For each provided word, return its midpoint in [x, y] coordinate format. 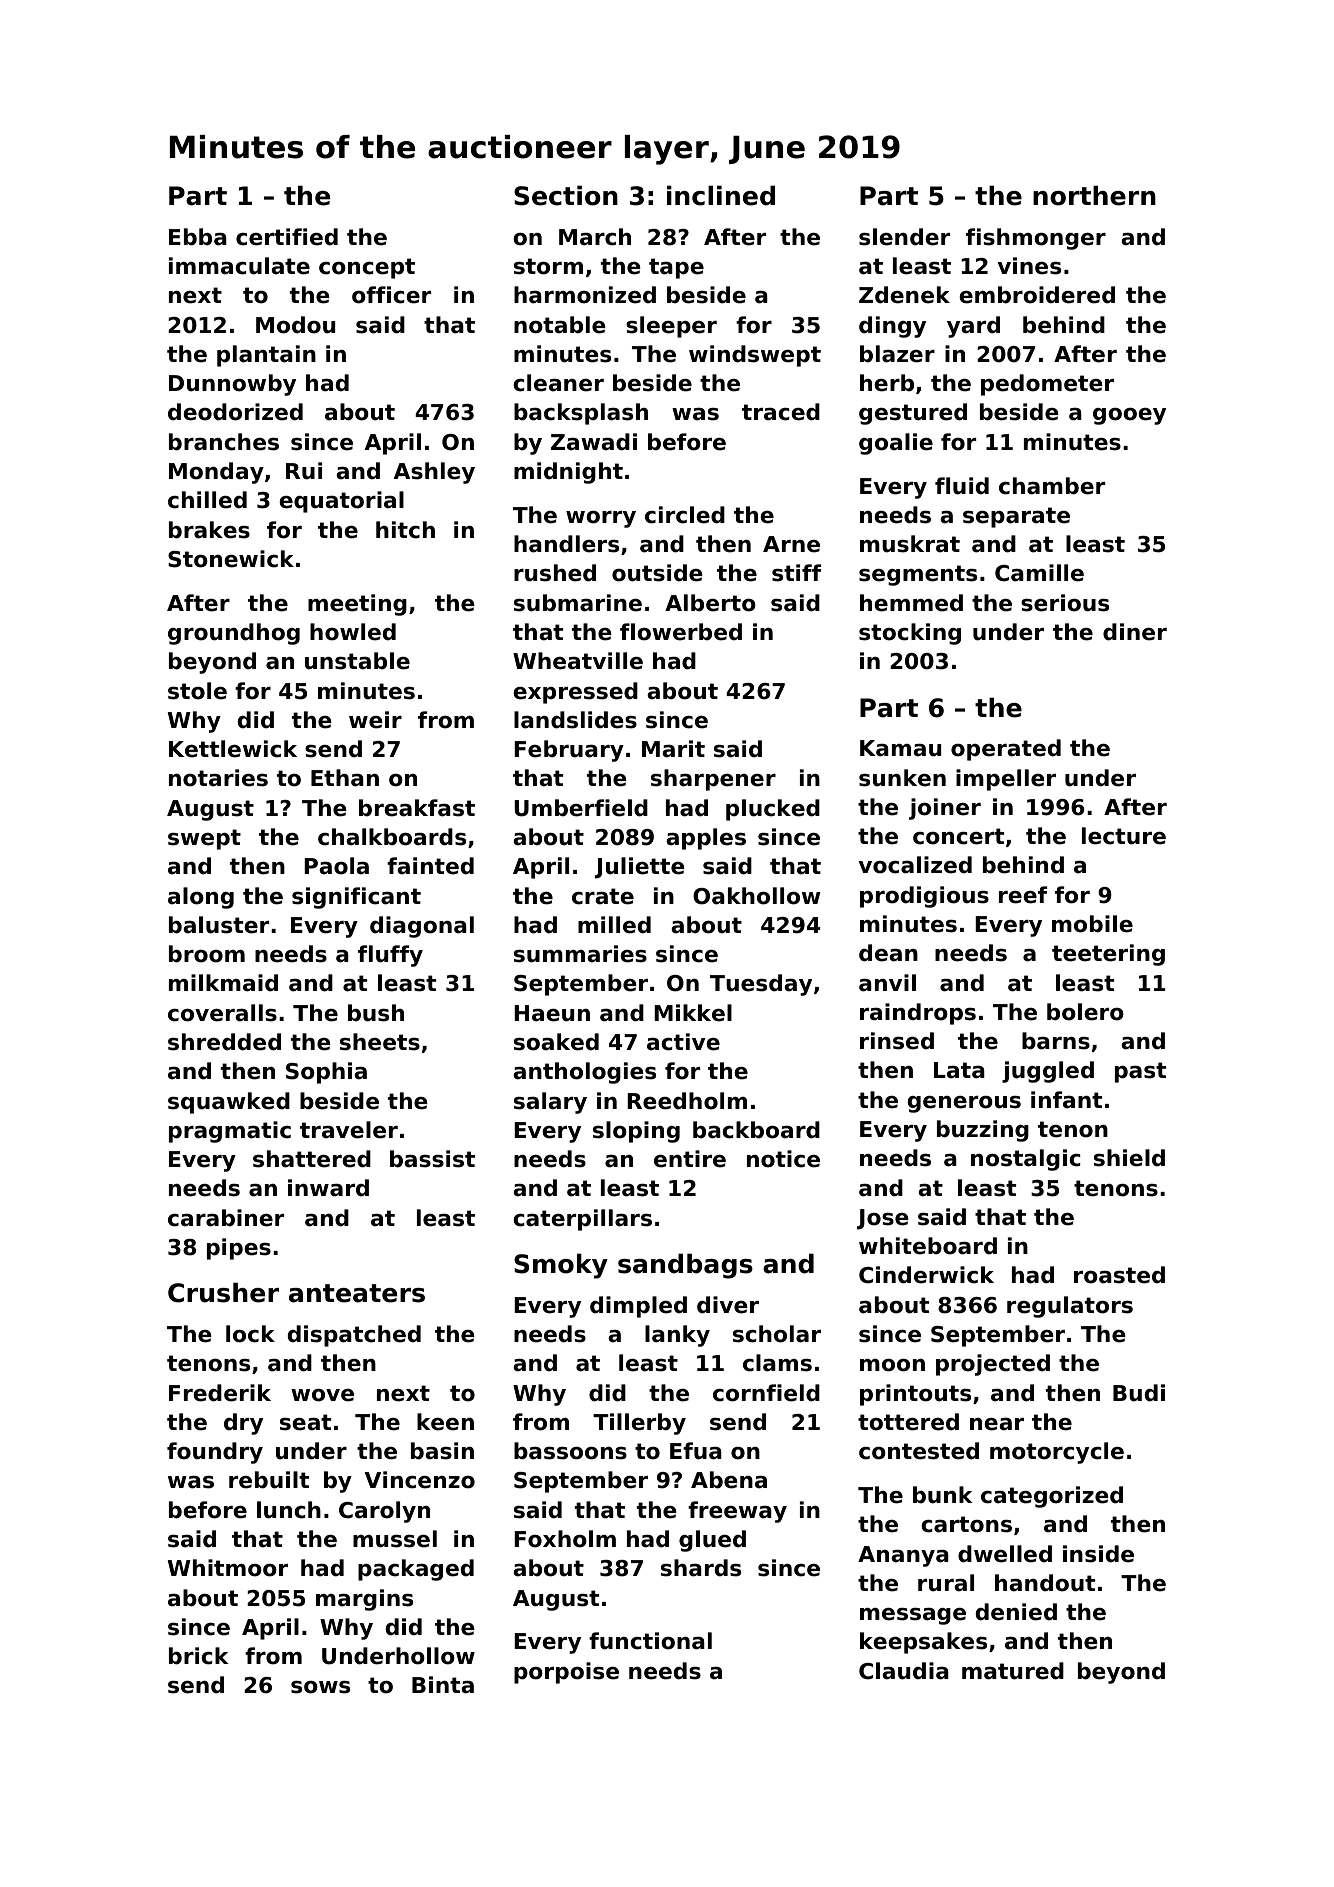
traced [781, 412]
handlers [566, 544]
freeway [737, 1512]
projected [993, 1365]
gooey [1129, 416]
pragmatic [230, 1132]
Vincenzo [420, 1480]
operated [1006, 750]
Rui [304, 471]
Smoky [561, 1266]
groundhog [234, 634]
